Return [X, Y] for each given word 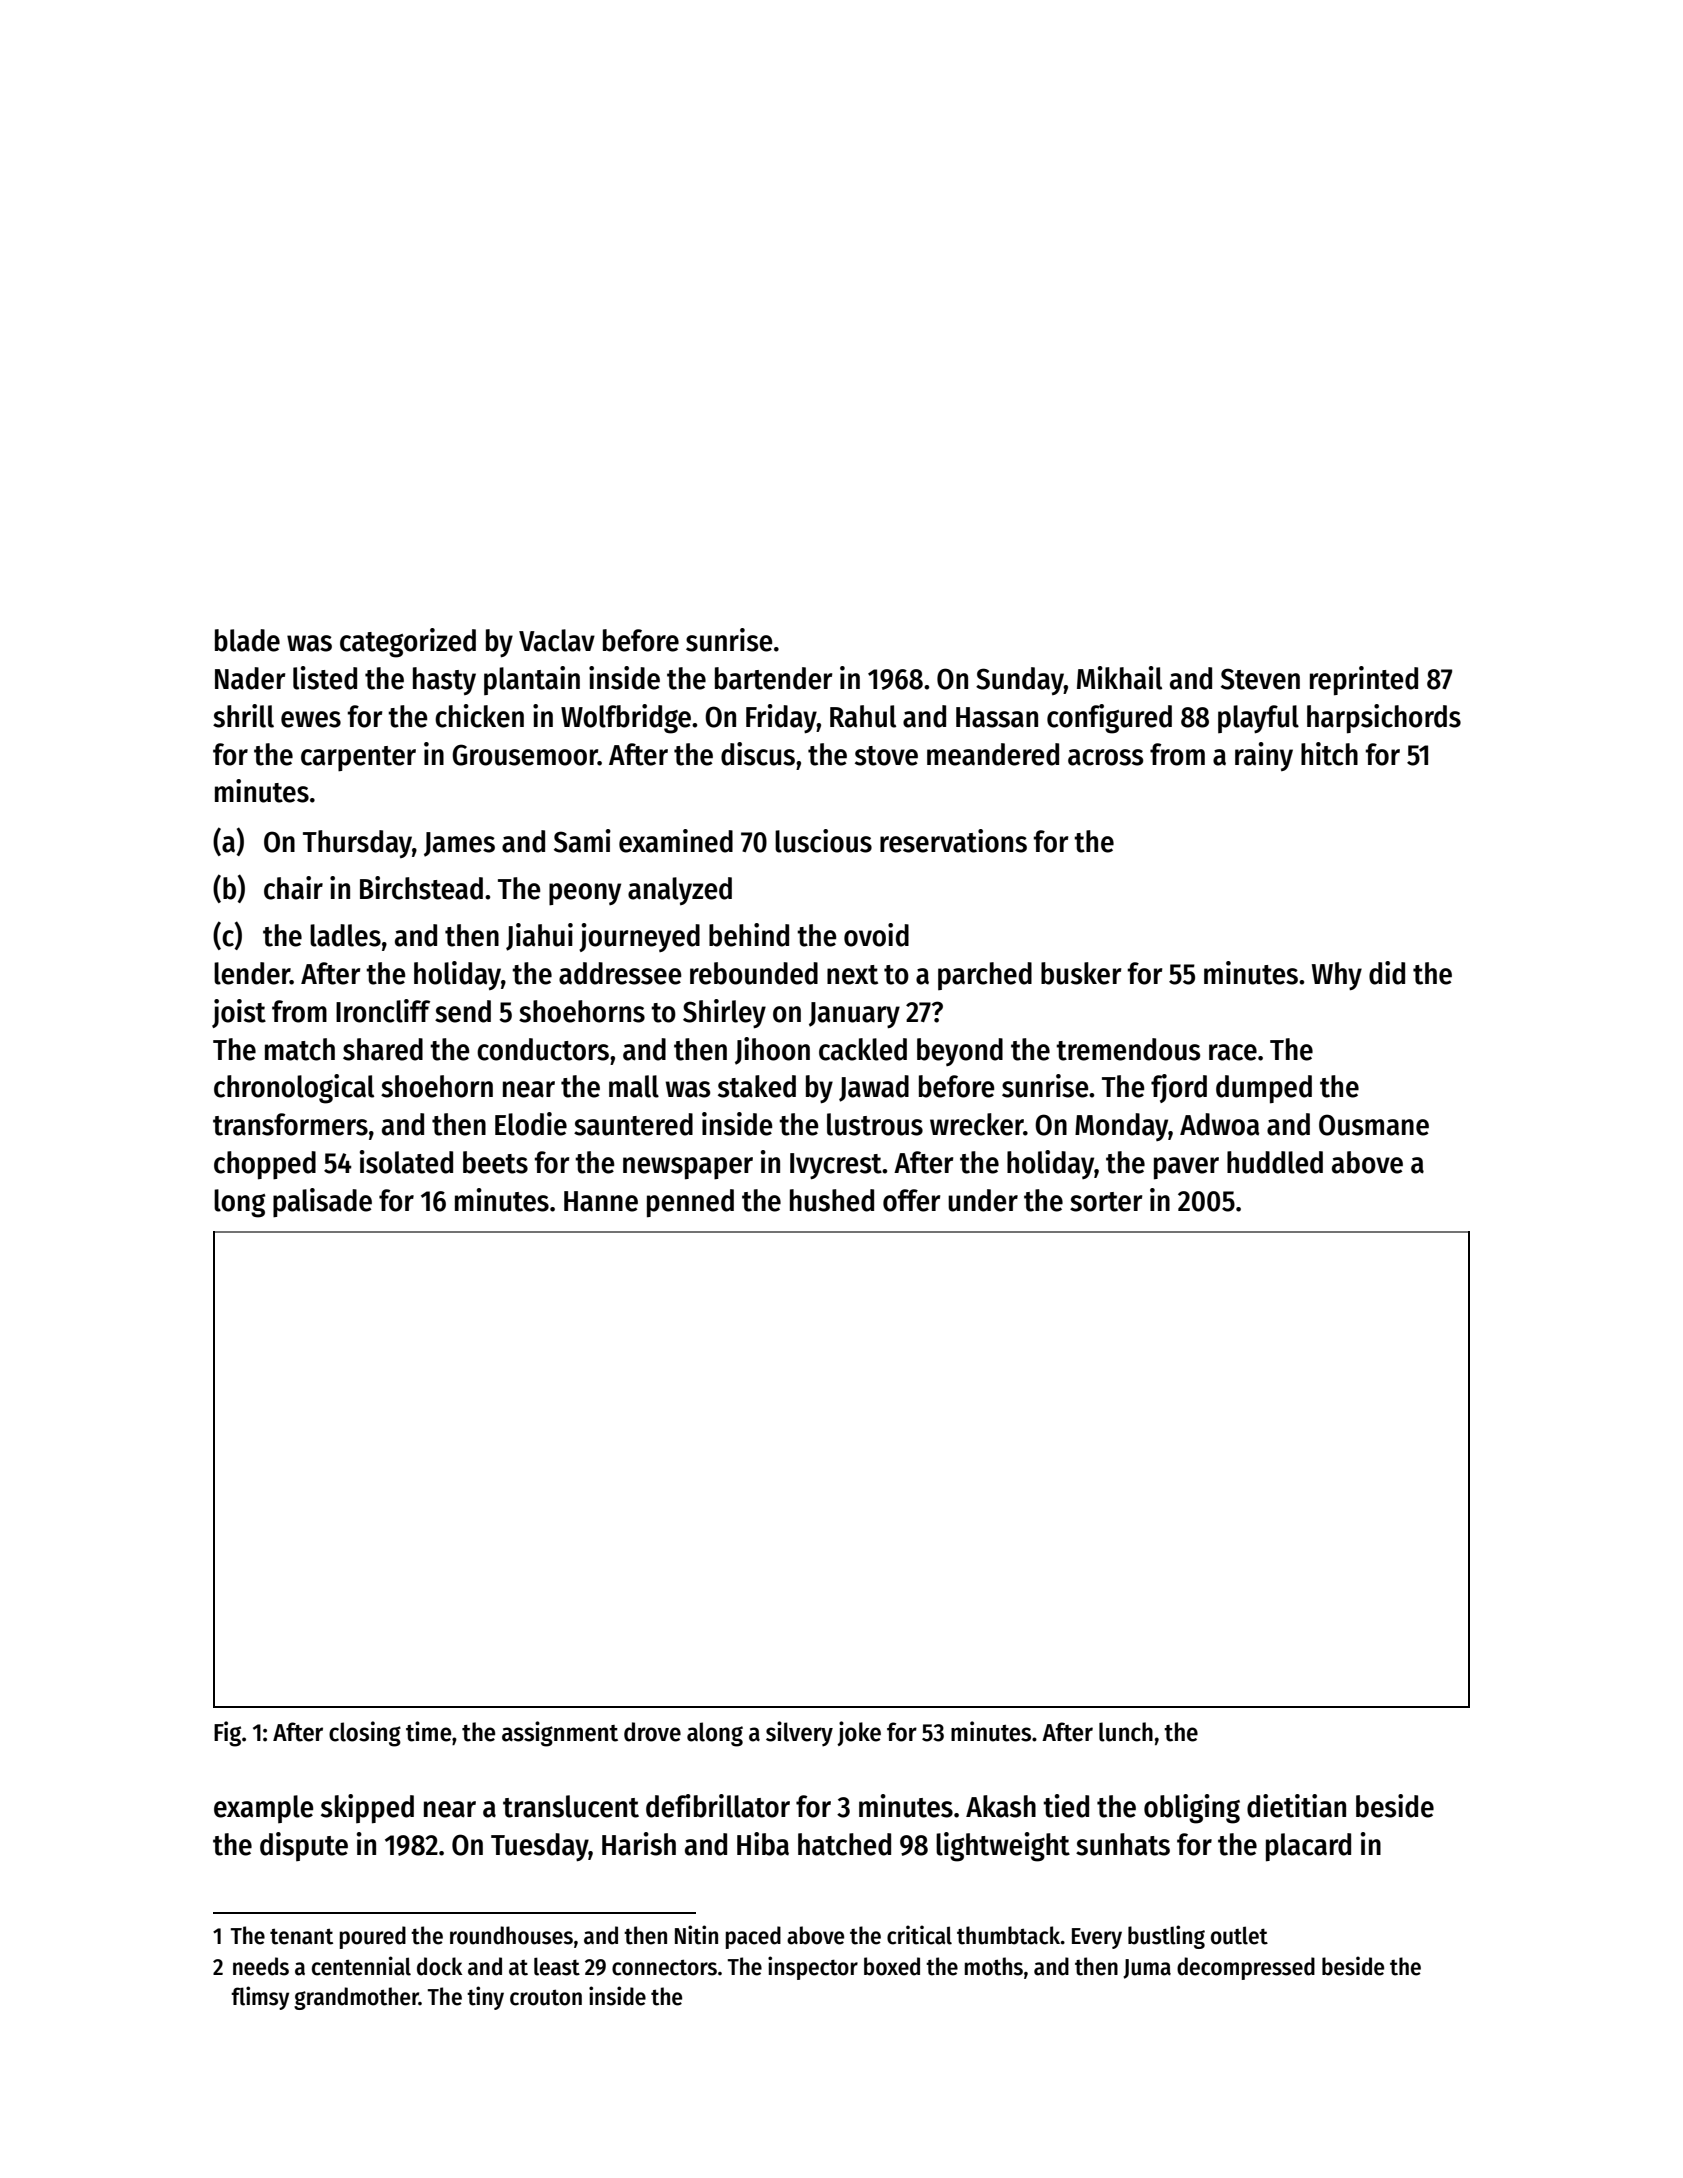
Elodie [531, 1124]
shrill [243, 716]
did [1387, 973]
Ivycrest [836, 1166]
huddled [1275, 1162]
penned [690, 1203]
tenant [301, 1936]
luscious [823, 841]
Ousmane [1374, 1125]
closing [365, 1734]
